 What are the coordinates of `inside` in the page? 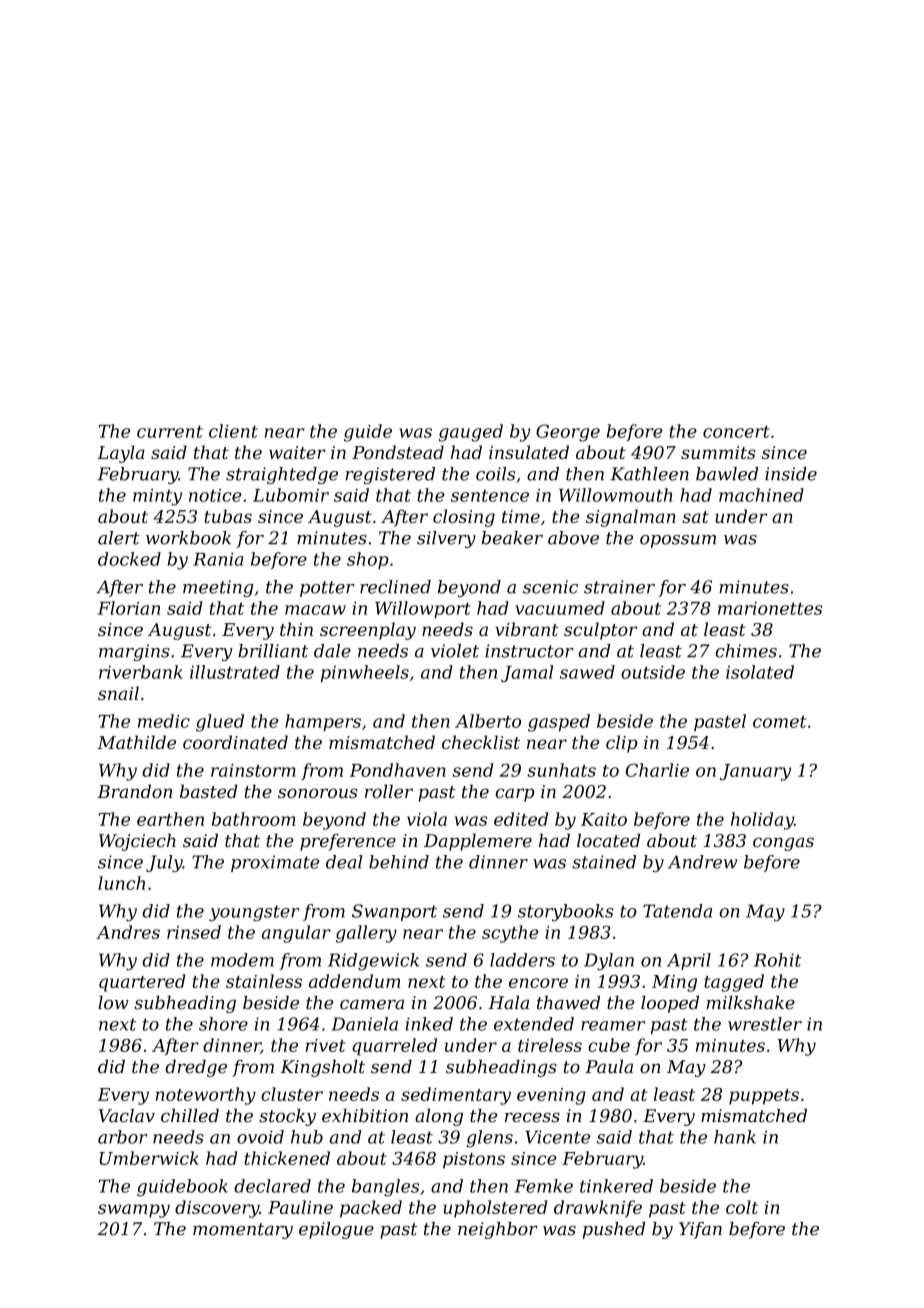 It's located at (791, 474).
